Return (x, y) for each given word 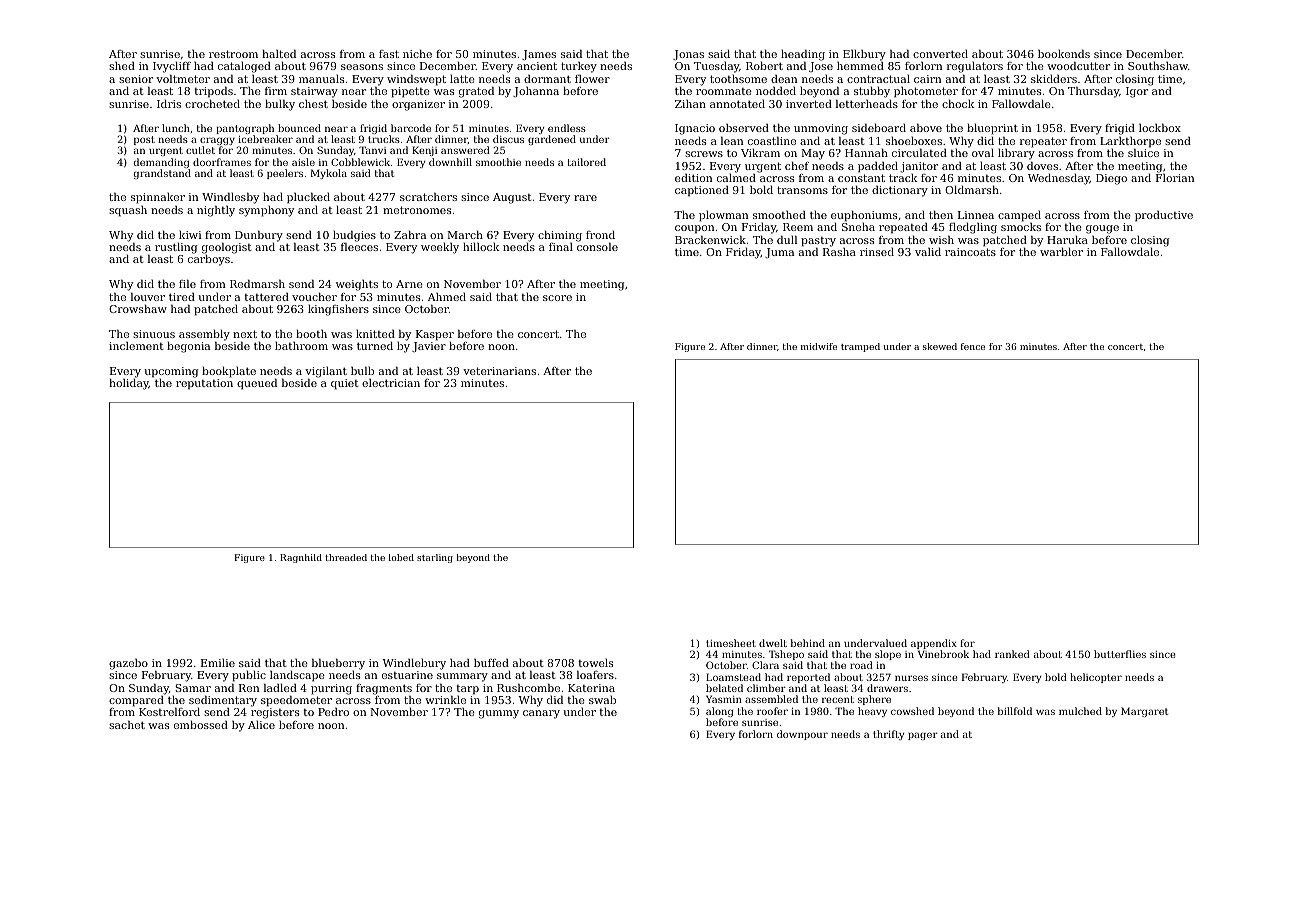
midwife (819, 346)
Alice (261, 725)
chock (958, 103)
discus (508, 139)
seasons (362, 67)
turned (375, 345)
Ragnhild (301, 558)
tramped (860, 347)
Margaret (1144, 712)
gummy (499, 714)
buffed (491, 662)
